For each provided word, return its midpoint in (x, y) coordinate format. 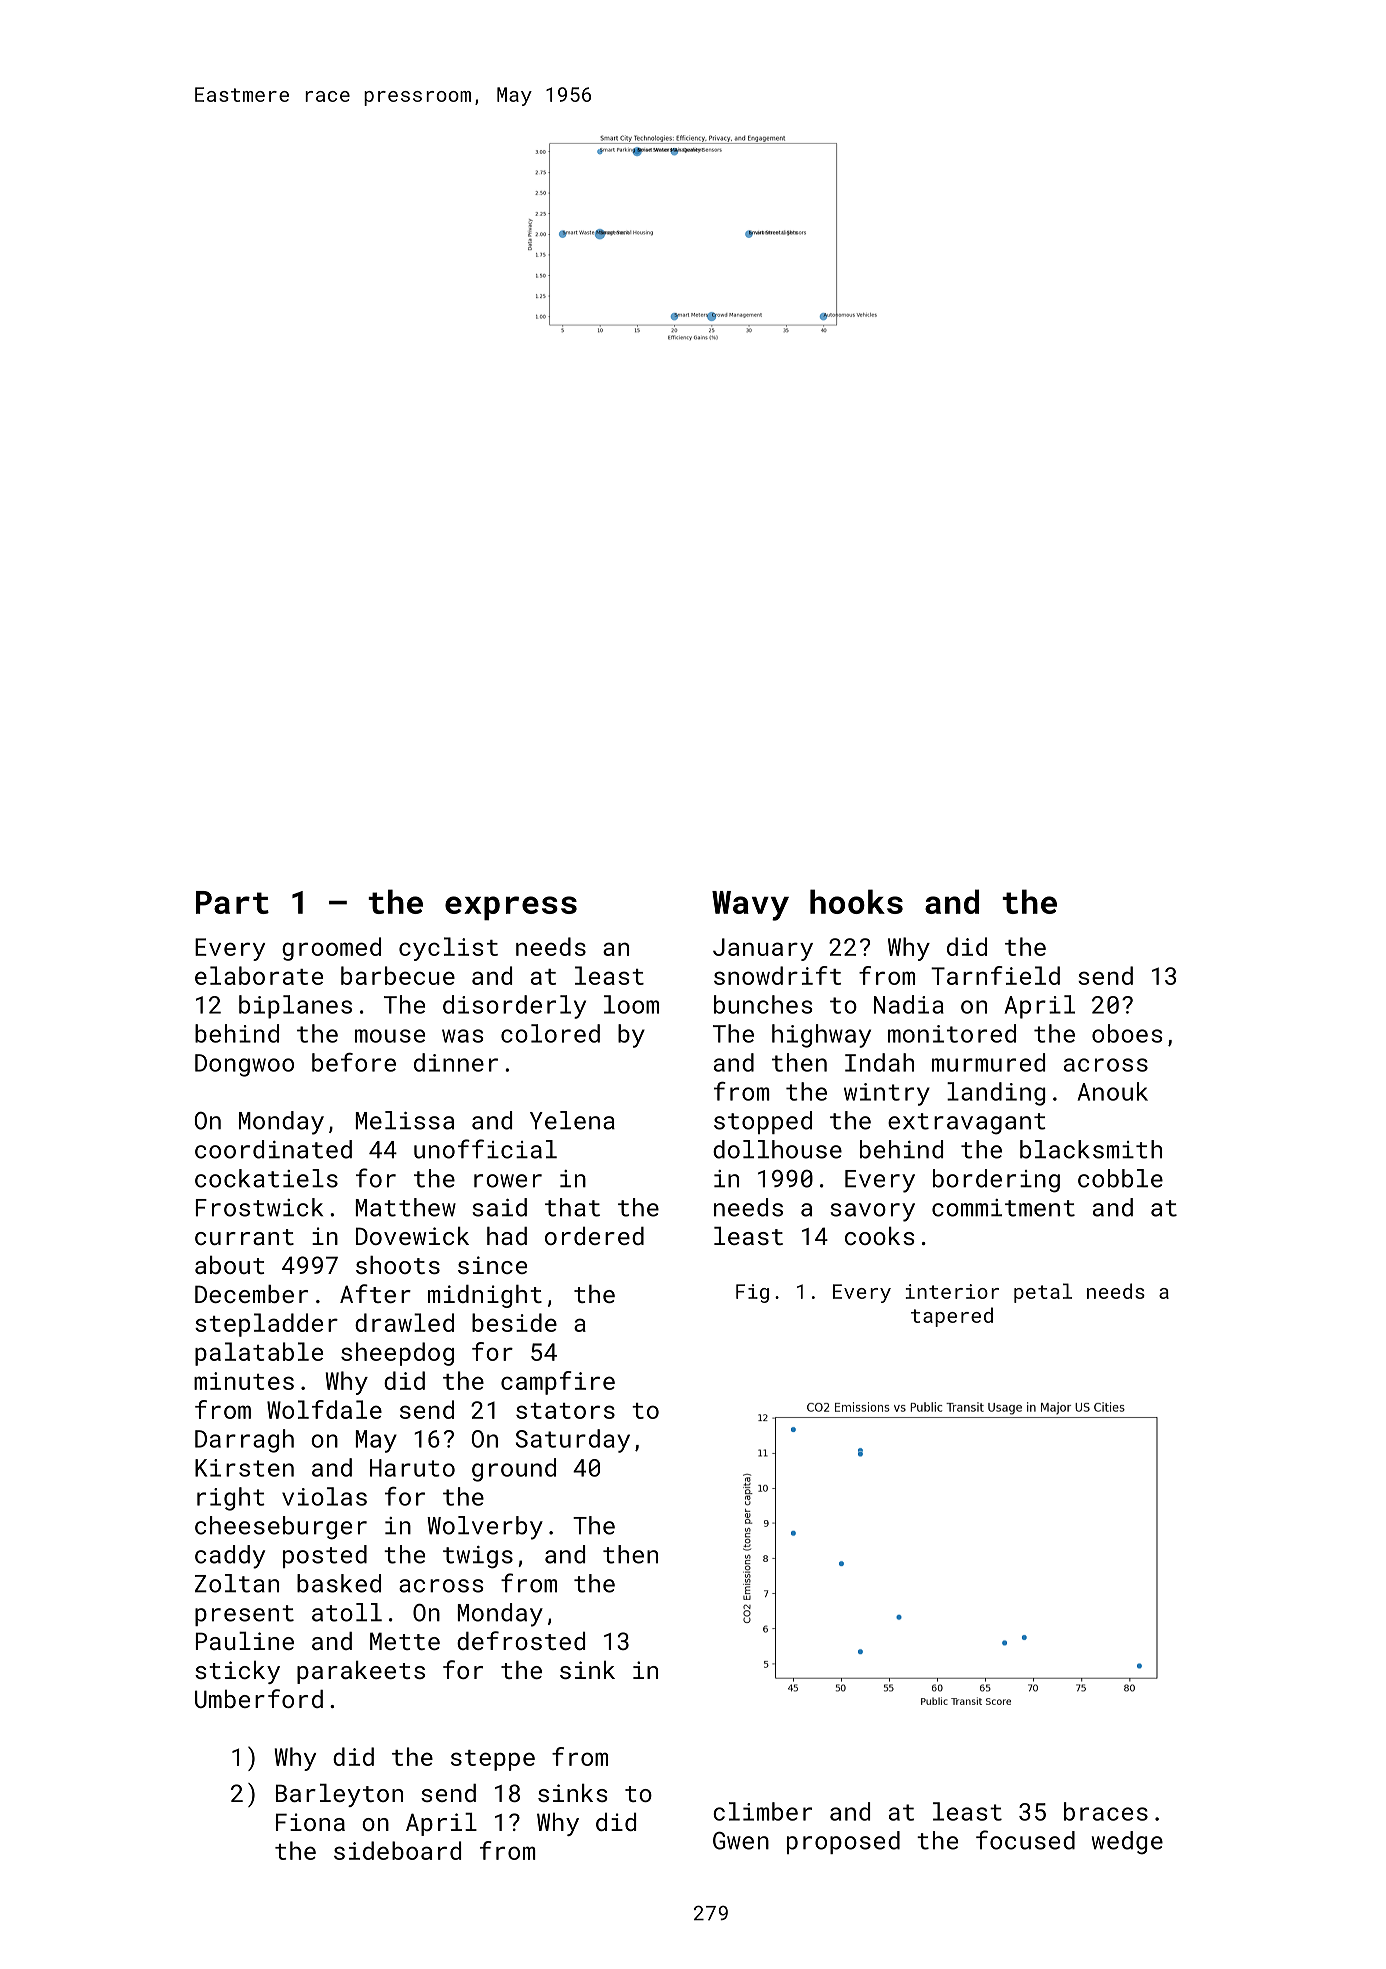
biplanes (295, 1007)
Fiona (310, 1822)
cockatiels (266, 1178)
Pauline (245, 1641)
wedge (1127, 1843)
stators (565, 1411)
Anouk (1113, 1091)
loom (631, 1004)
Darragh (244, 1441)
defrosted (521, 1640)
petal (1043, 1293)
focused (1025, 1840)
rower (508, 1181)
